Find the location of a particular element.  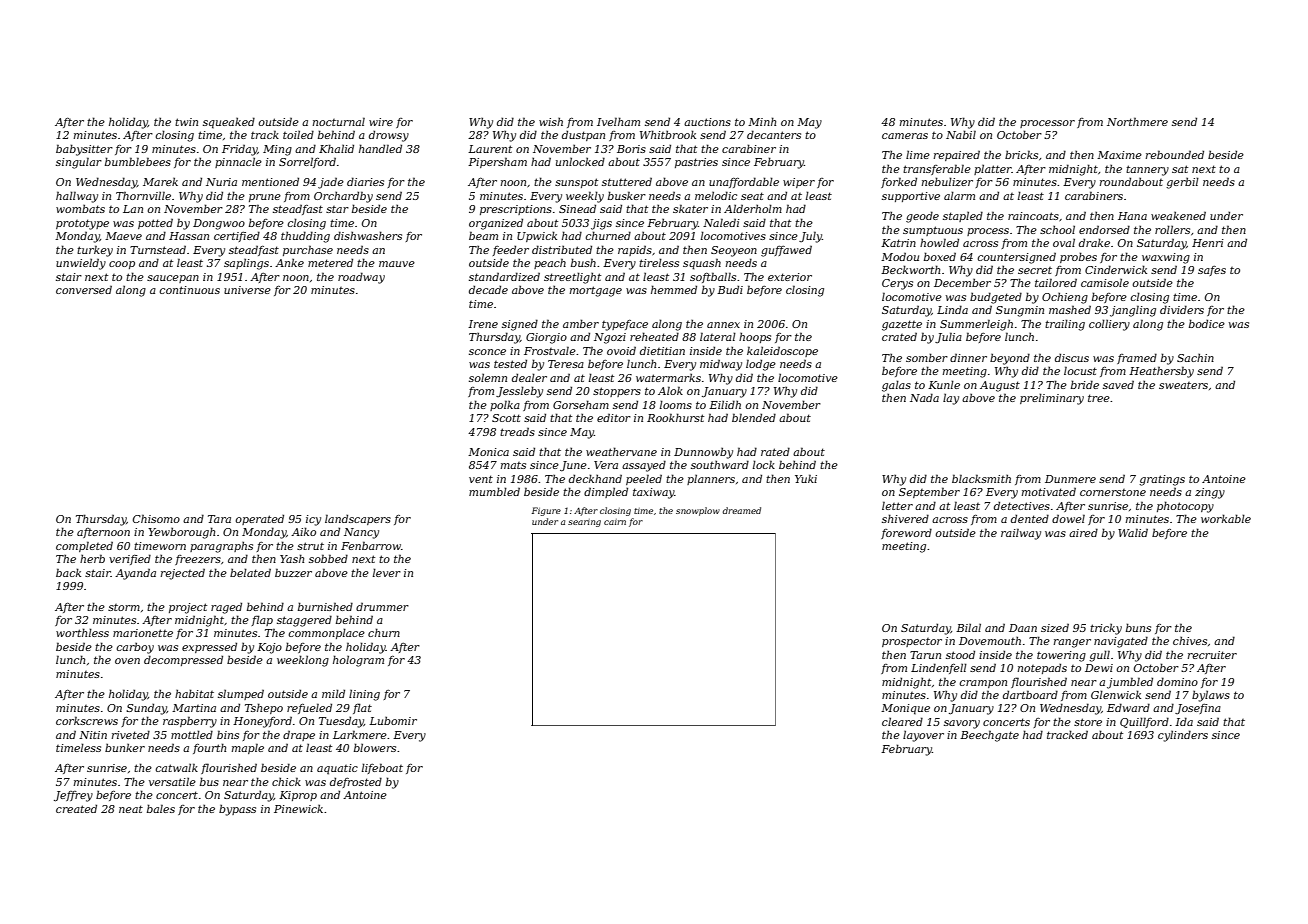

completed is located at coordinates (84, 546).
